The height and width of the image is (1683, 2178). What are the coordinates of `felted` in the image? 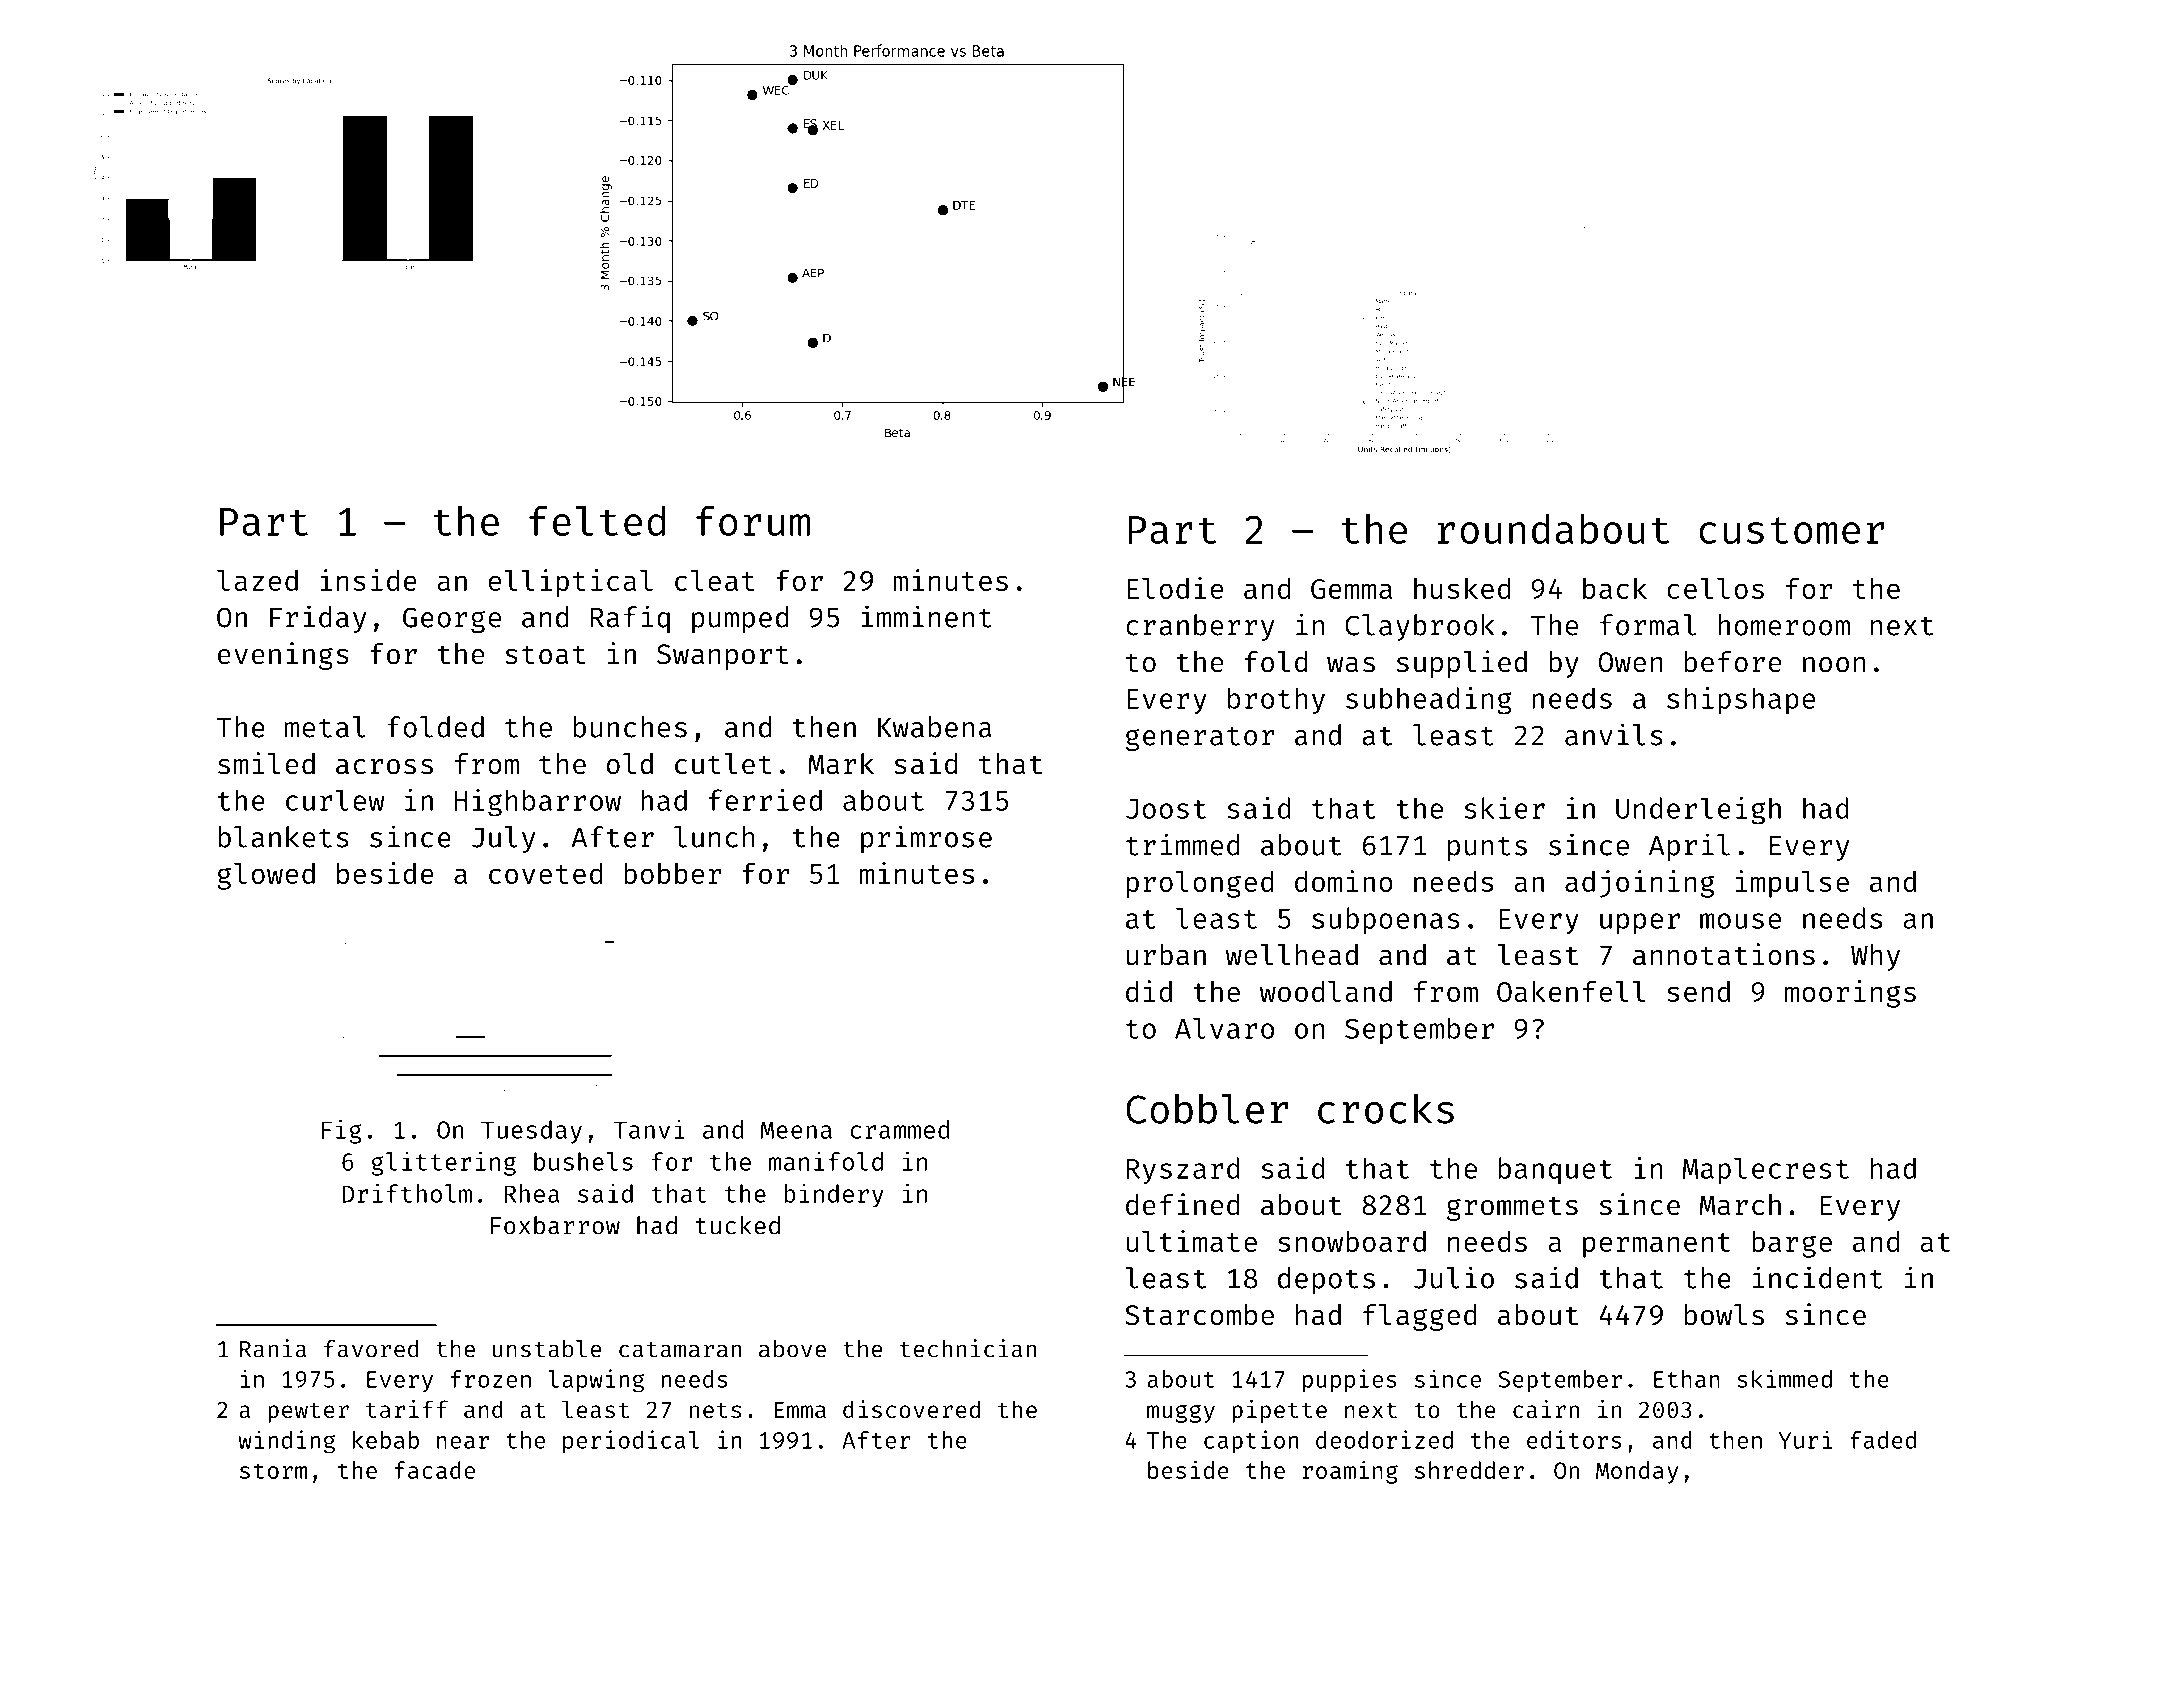 It's located at (597, 521).
